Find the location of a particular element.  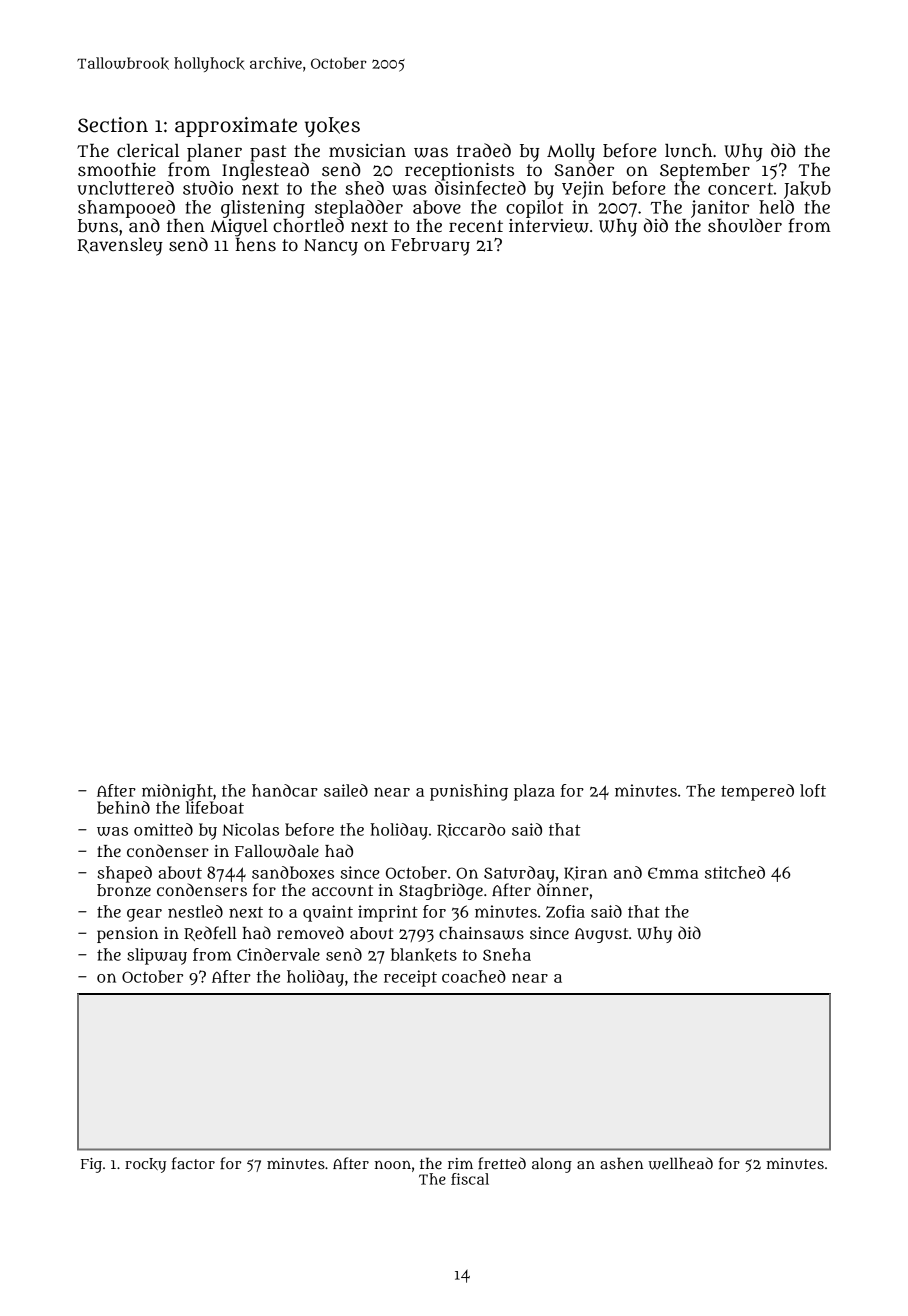

factor is located at coordinates (193, 1163).
